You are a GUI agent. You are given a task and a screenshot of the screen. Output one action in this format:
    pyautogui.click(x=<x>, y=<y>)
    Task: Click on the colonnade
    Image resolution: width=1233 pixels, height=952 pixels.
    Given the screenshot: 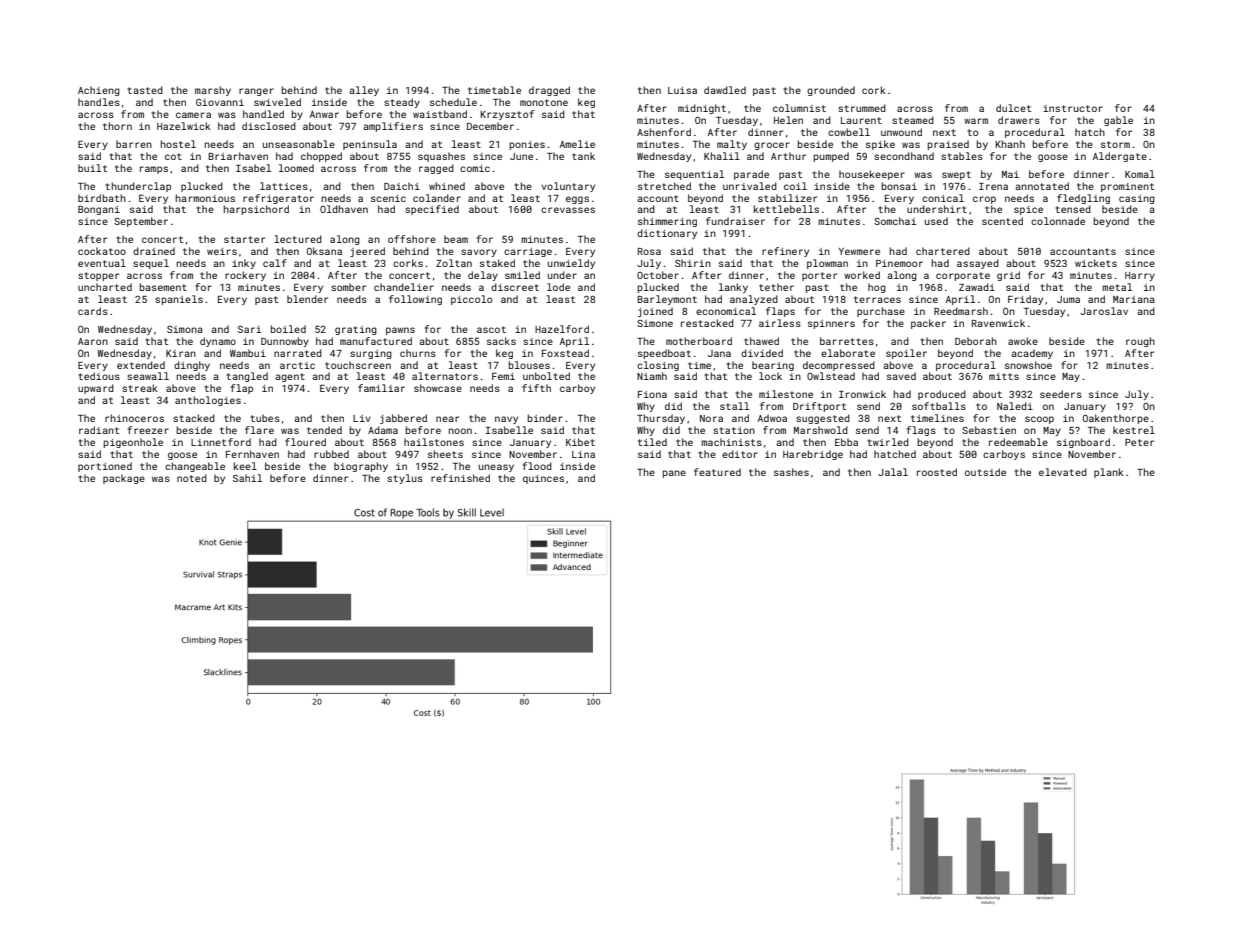 What is the action you would take?
    pyautogui.click(x=1058, y=221)
